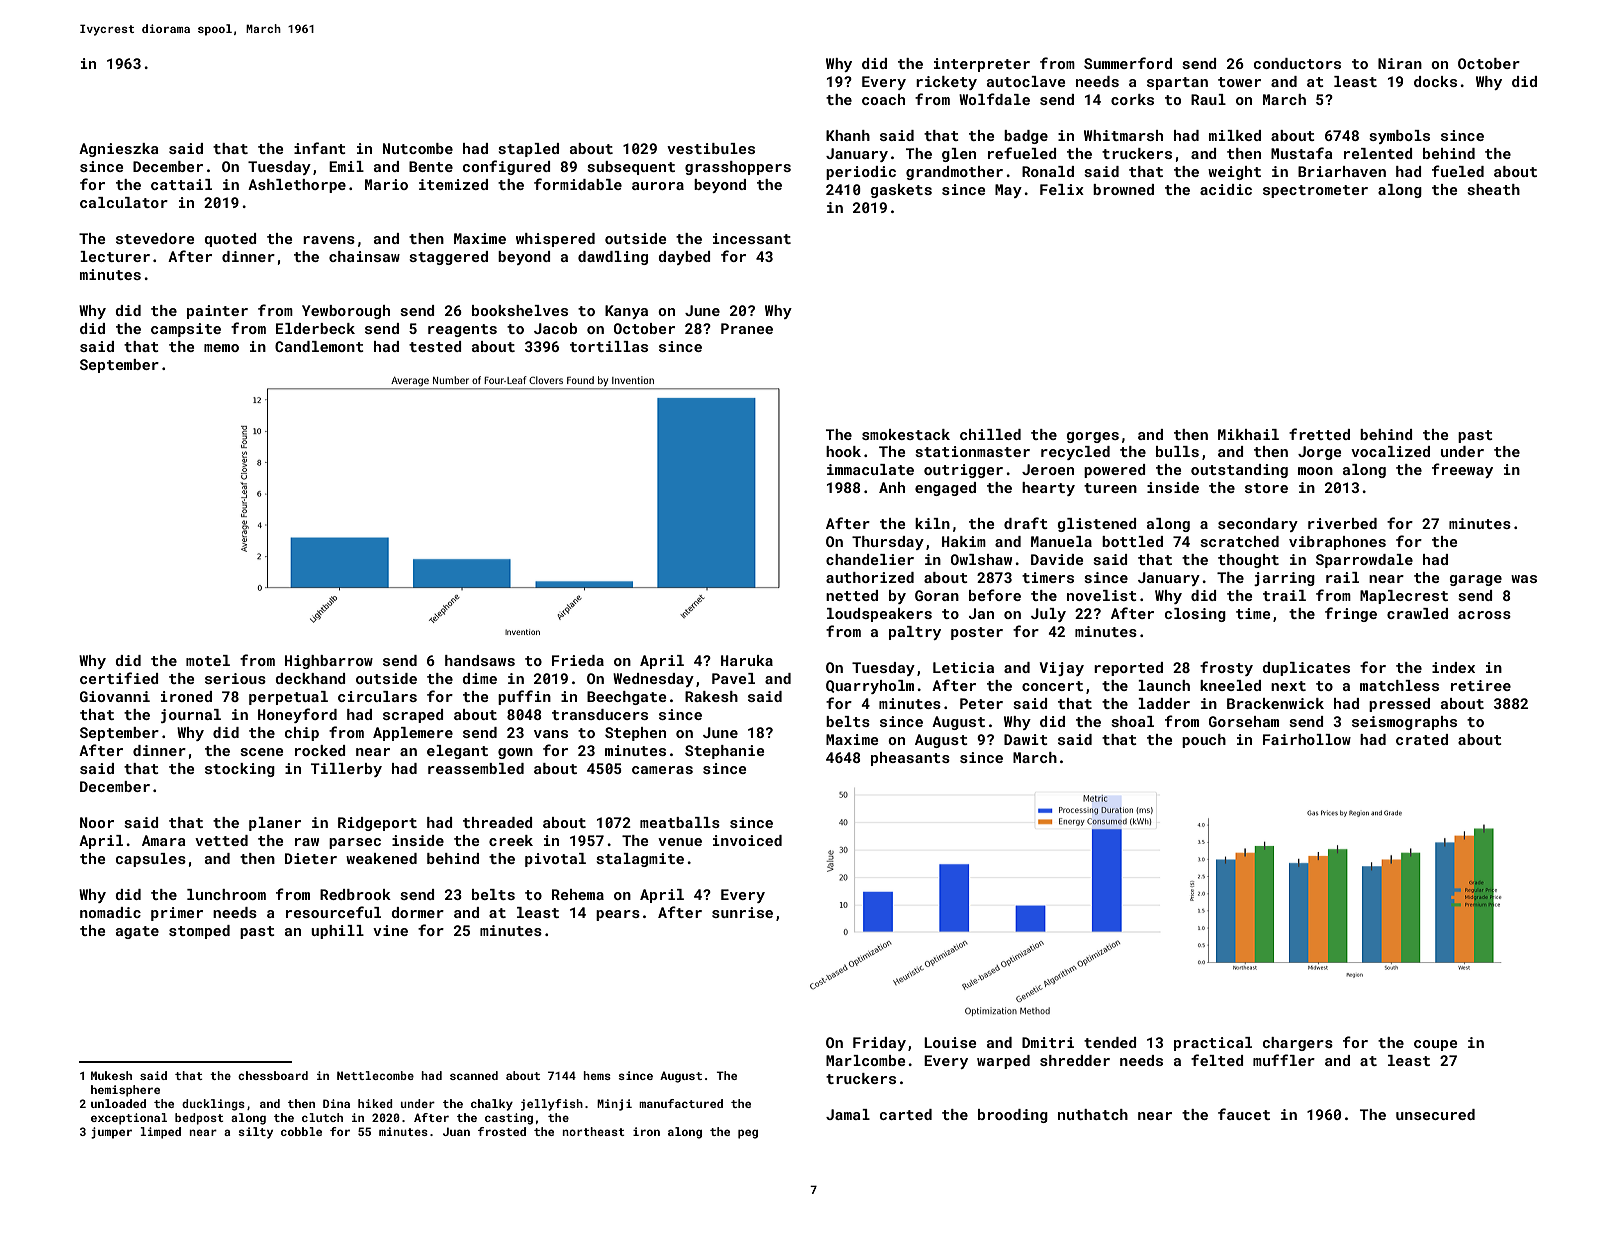 The height and width of the document is (1252, 1621). I want to click on coach, so click(883, 99).
